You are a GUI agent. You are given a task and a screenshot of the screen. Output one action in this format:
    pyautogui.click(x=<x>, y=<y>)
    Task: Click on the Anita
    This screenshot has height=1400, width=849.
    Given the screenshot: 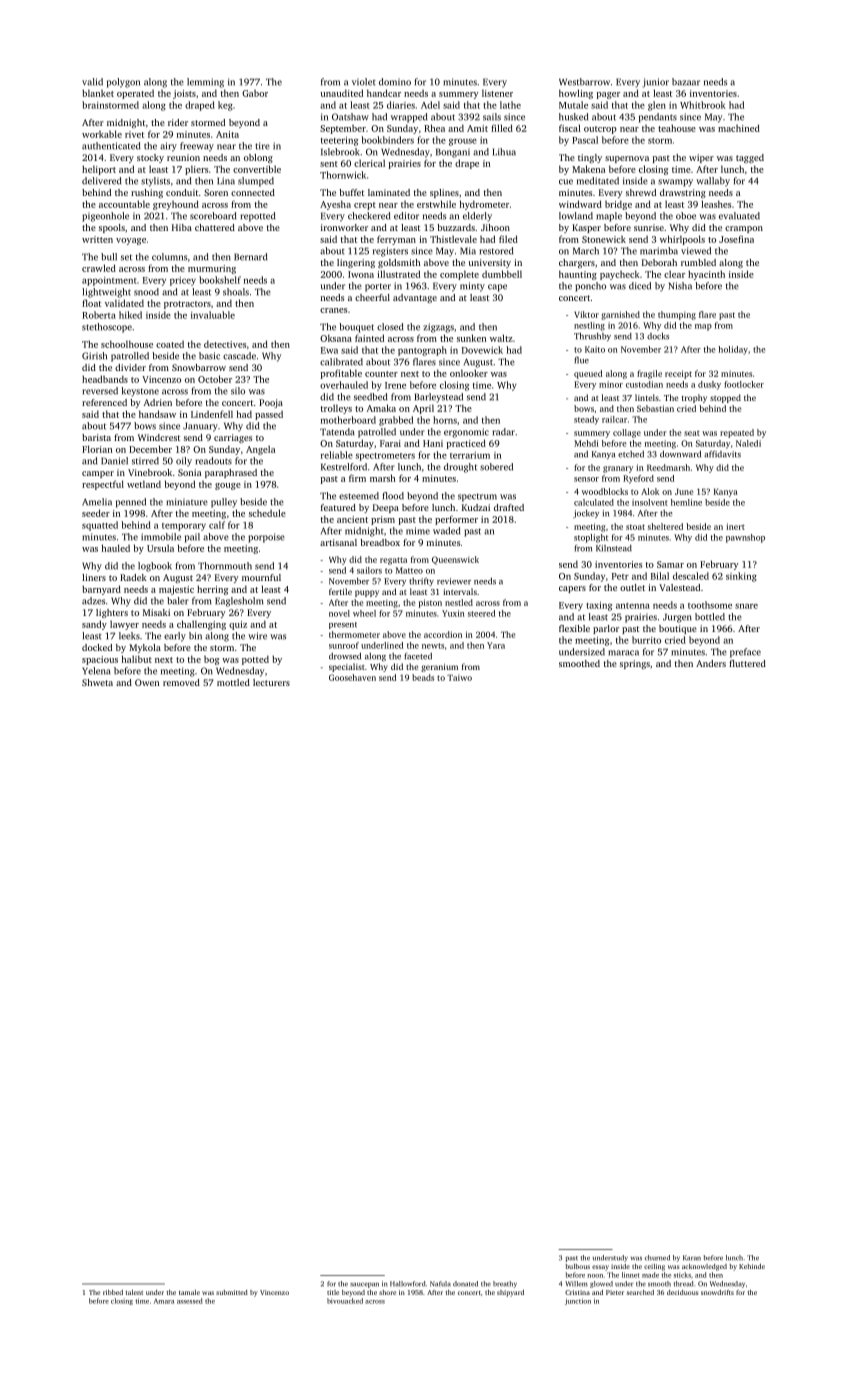 What is the action you would take?
    pyautogui.click(x=227, y=134)
